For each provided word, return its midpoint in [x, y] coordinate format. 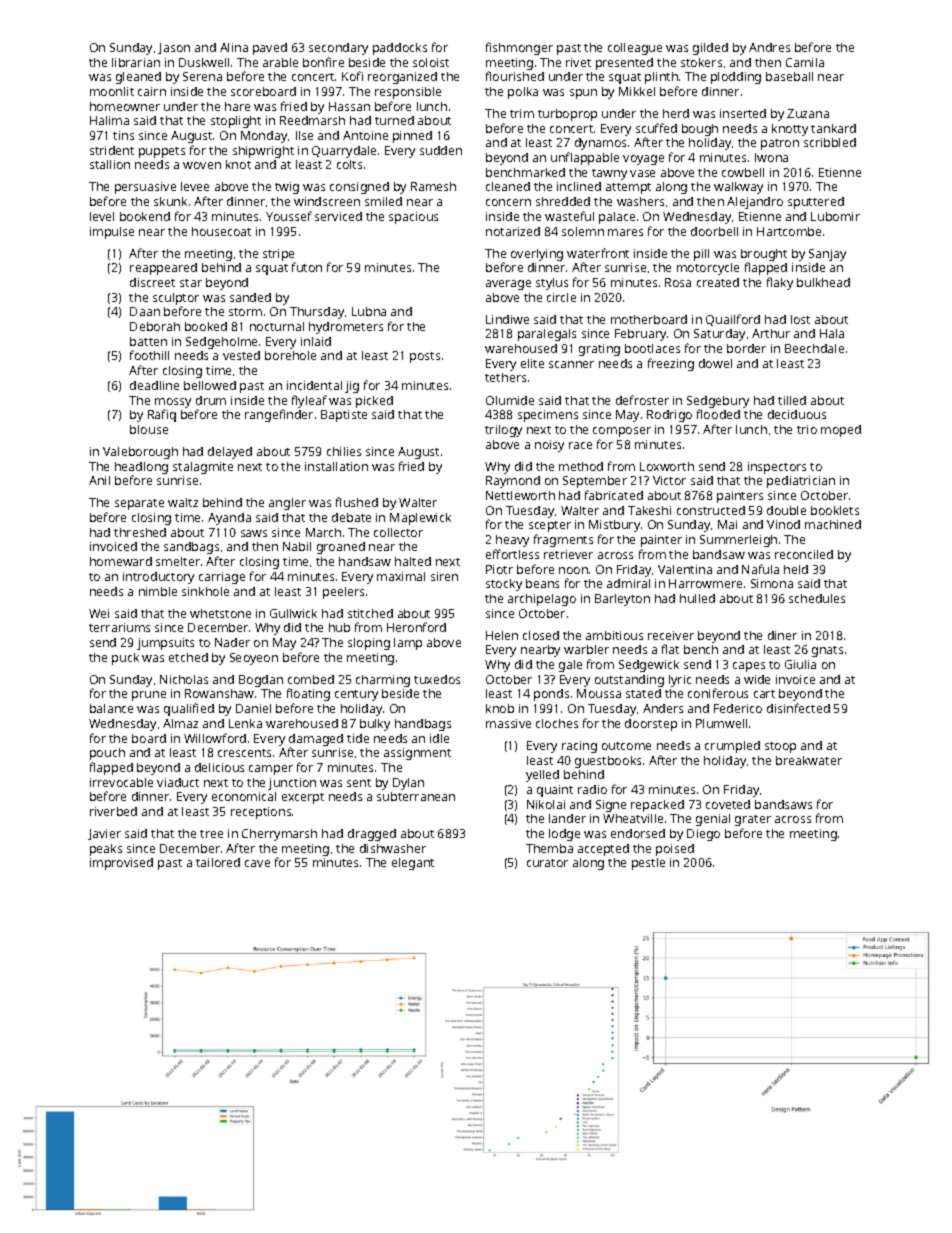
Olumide [510, 400]
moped [841, 431]
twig [287, 188]
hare [237, 106]
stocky [504, 585]
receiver [671, 635]
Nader [232, 642]
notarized [513, 231]
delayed [230, 453]
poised [675, 850]
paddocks [400, 49]
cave [257, 863]
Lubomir [835, 216]
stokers [701, 62]
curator [547, 863]
